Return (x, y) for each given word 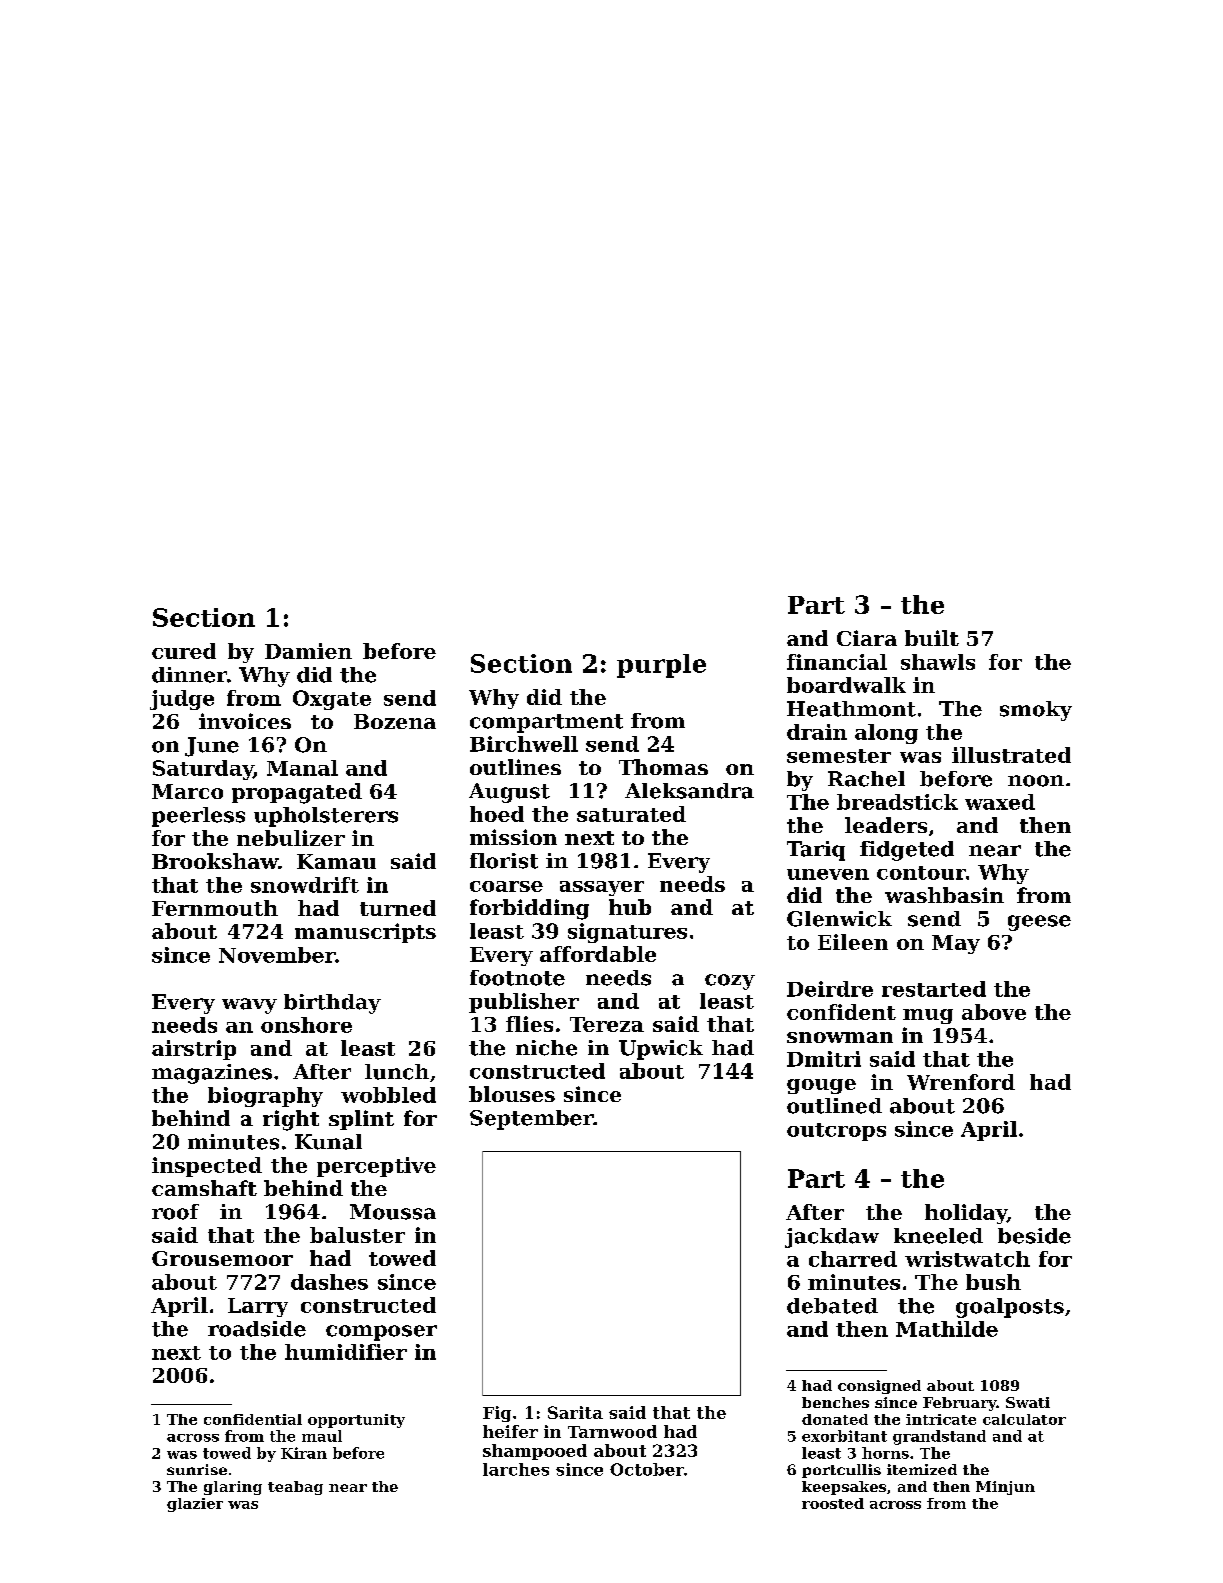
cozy (730, 982)
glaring (233, 1488)
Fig (497, 1414)
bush (993, 1282)
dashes (329, 1282)
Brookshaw (215, 861)
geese (1039, 923)
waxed (1000, 802)
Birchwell (524, 744)
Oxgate (332, 700)
